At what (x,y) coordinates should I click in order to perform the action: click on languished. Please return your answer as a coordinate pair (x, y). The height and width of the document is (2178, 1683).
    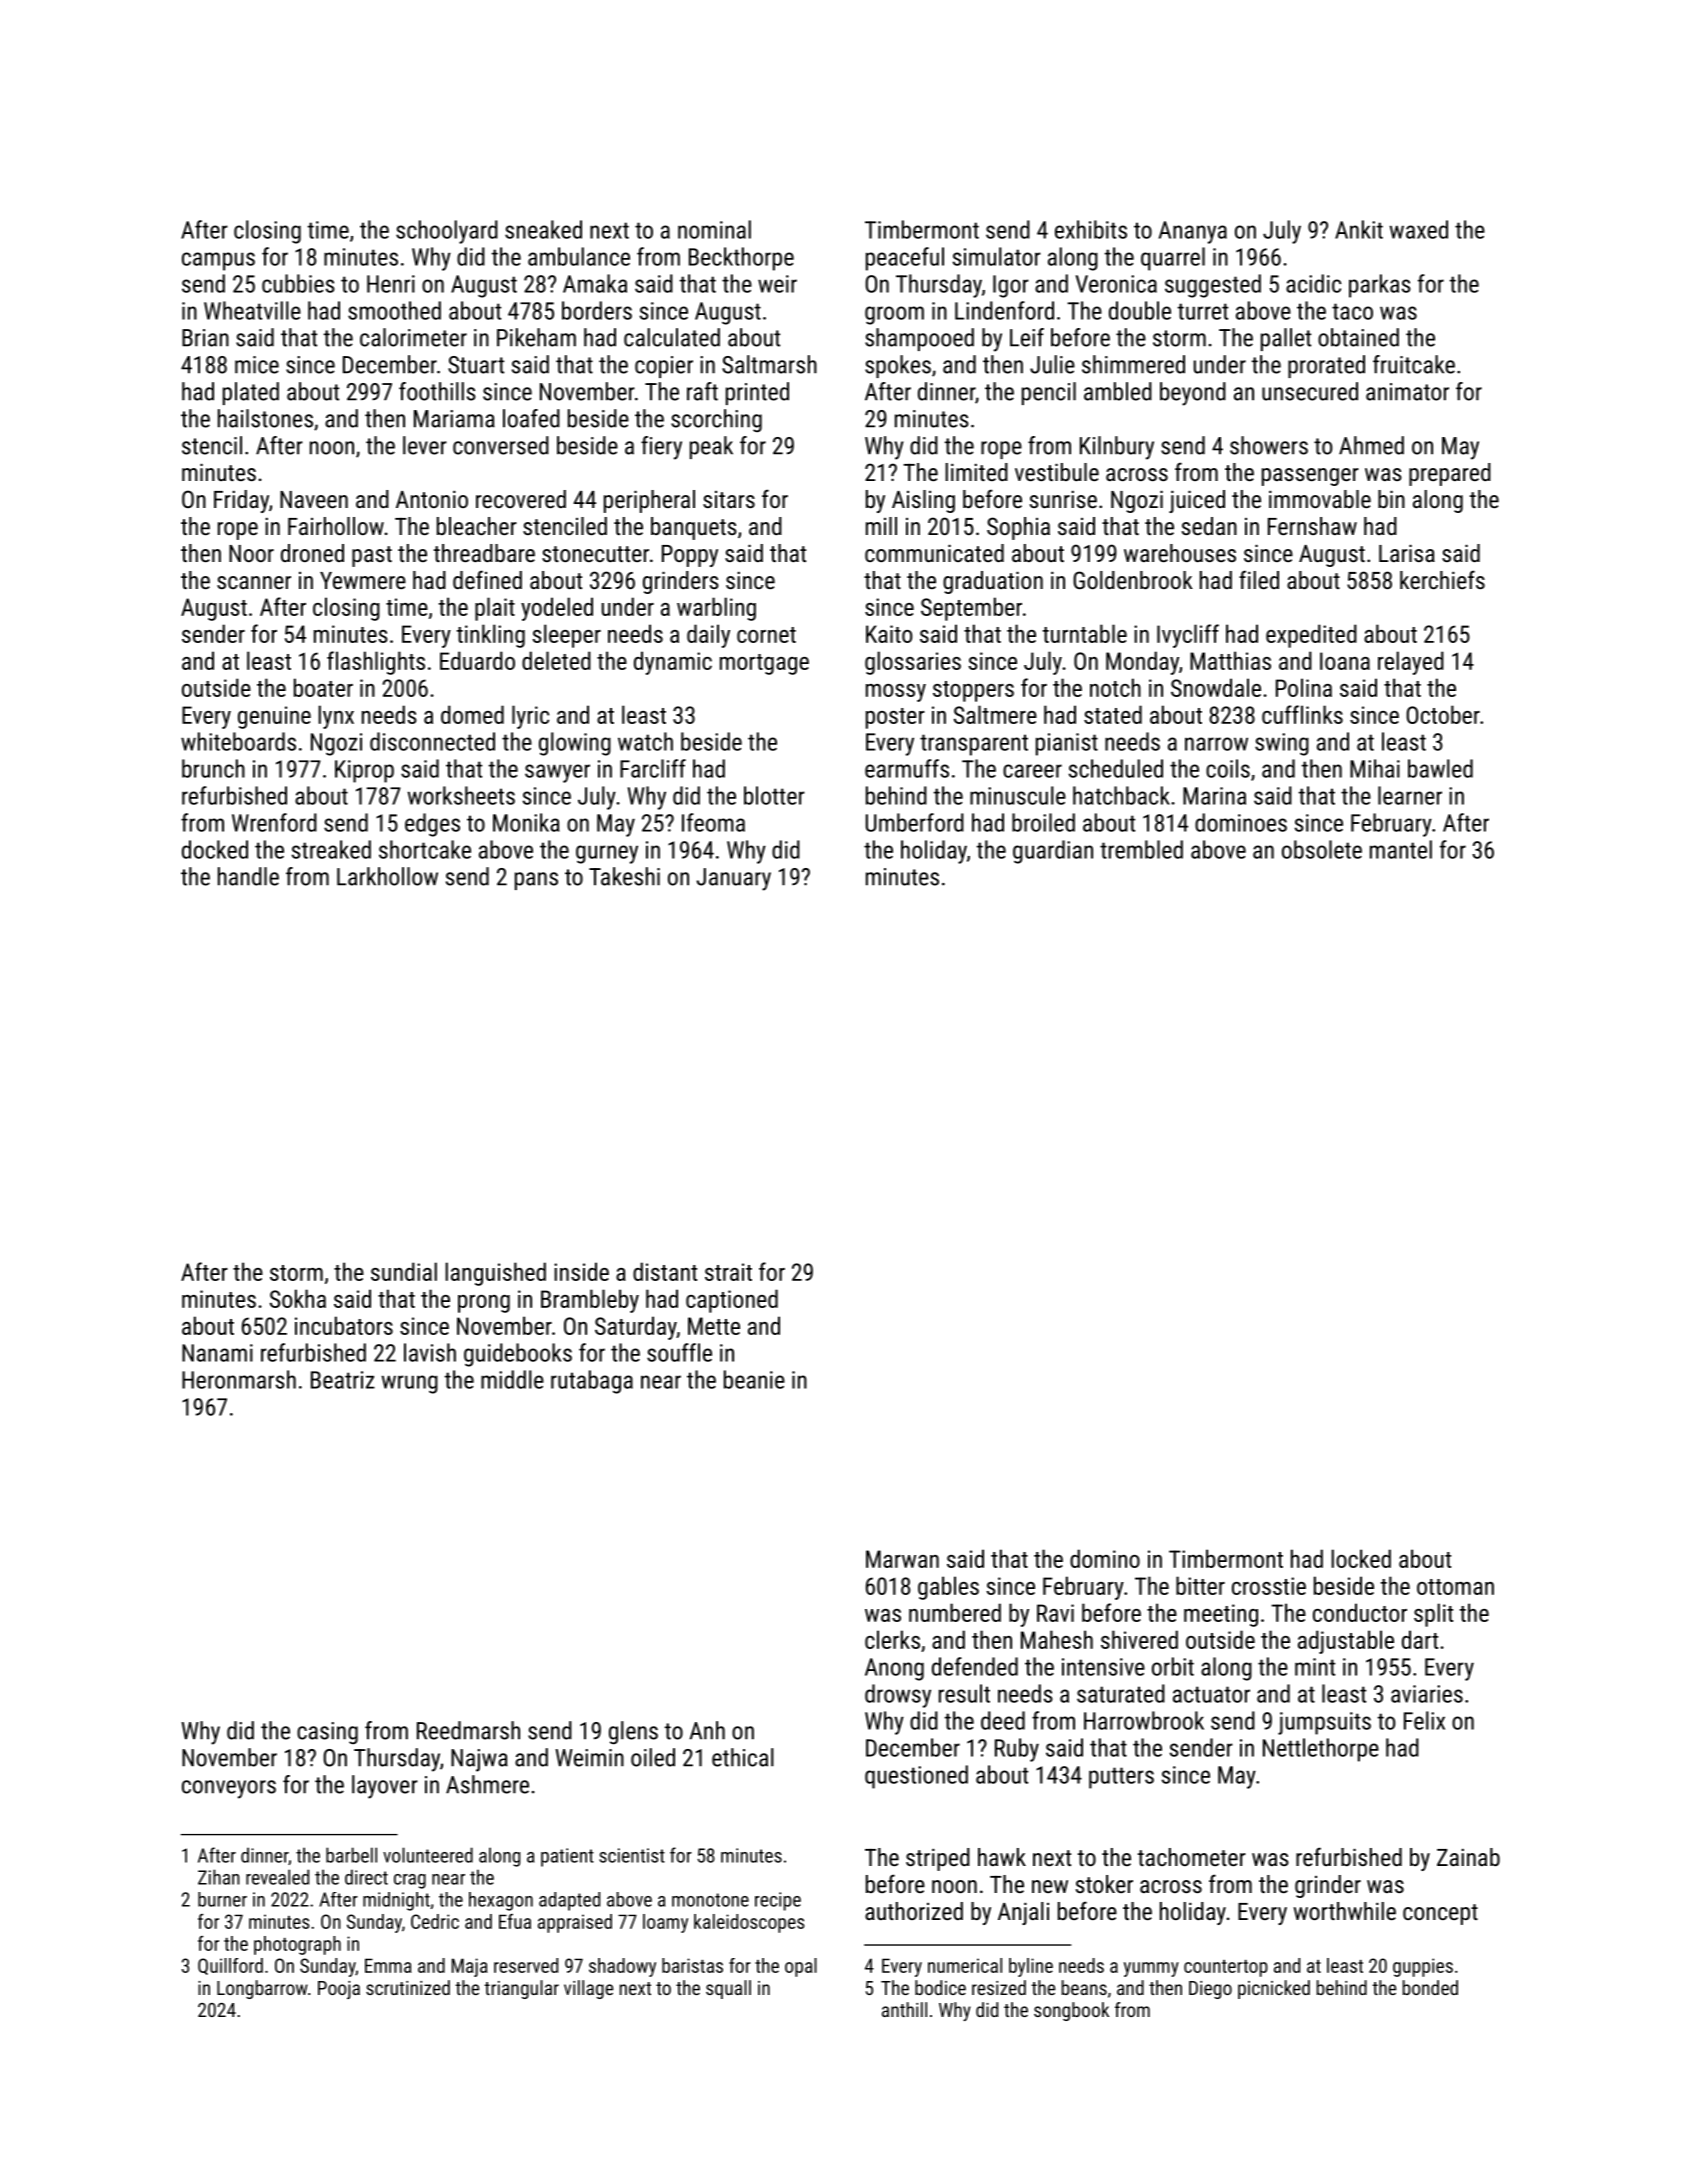
    Looking at the image, I should click on (495, 1274).
